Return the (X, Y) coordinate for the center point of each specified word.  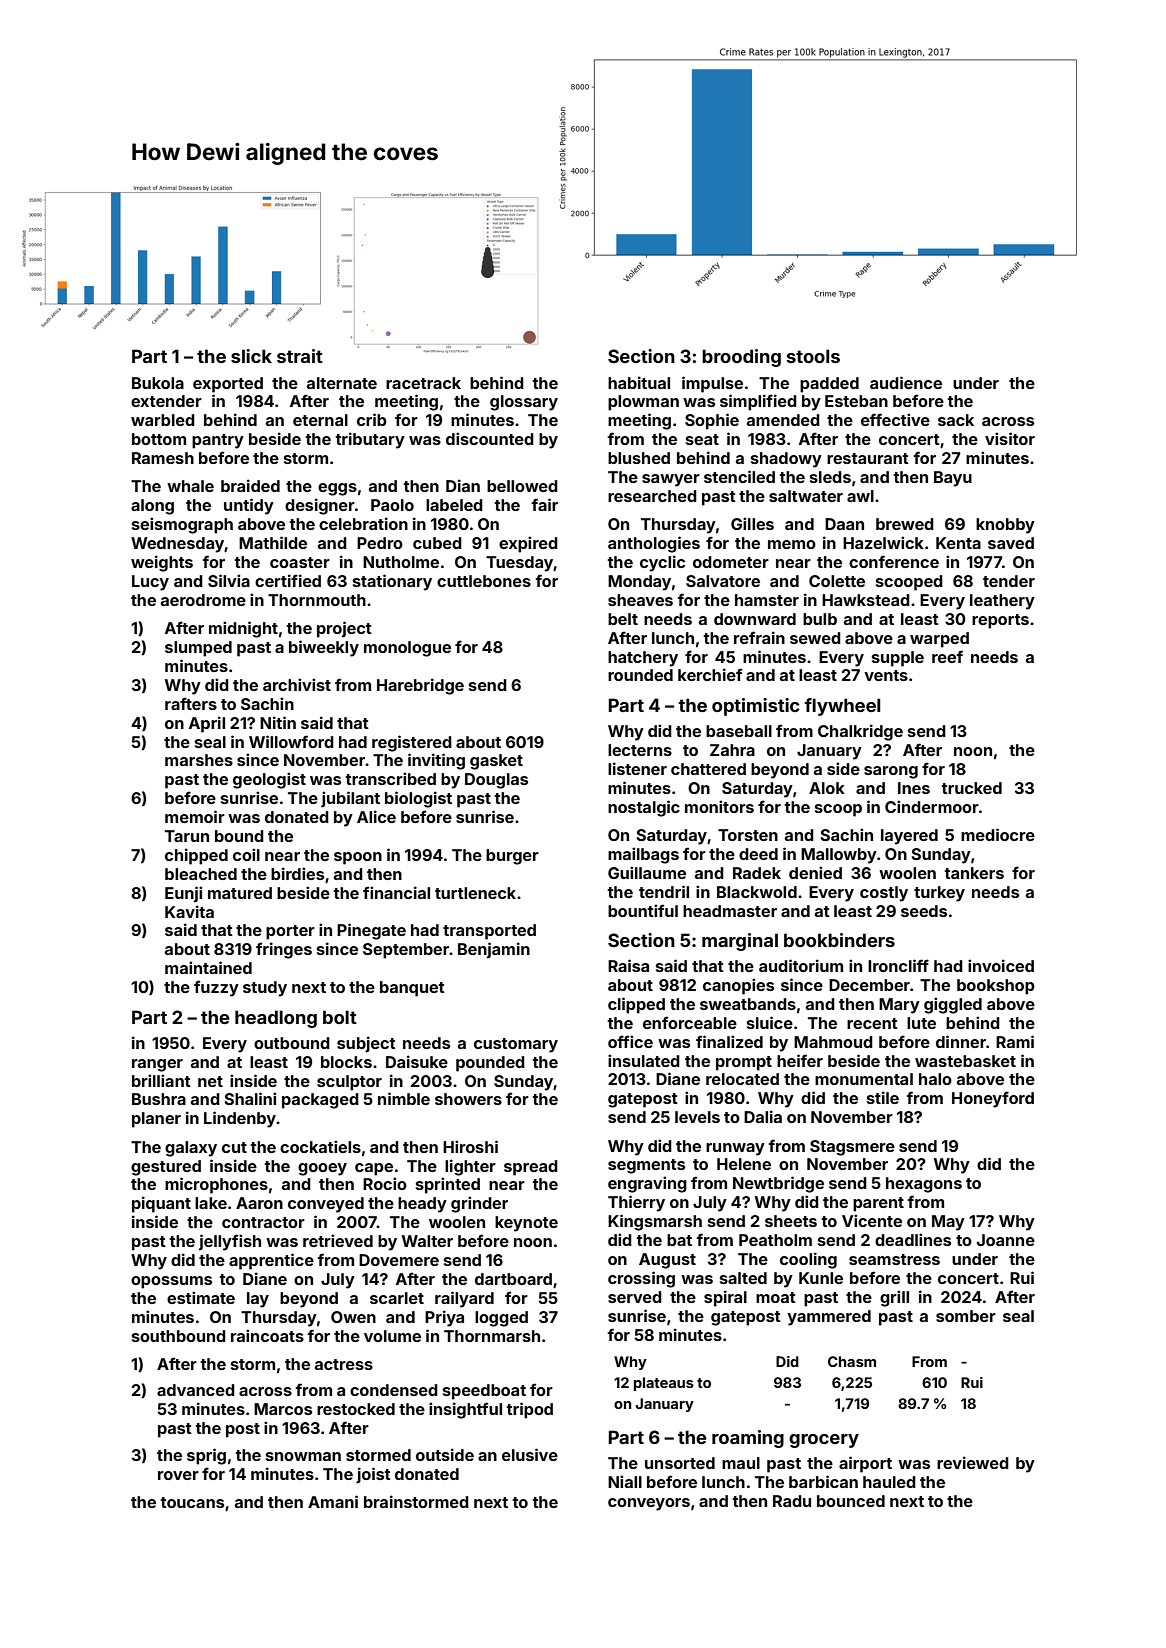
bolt (340, 1017)
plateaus (664, 1384)
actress (344, 1364)
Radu (792, 1501)
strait (300, 356)
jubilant (350, 799)
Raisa (628, 965)
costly (884, 894)
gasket (496, 762)
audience (906, 382)
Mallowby (839, 856)
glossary (524, 403)
